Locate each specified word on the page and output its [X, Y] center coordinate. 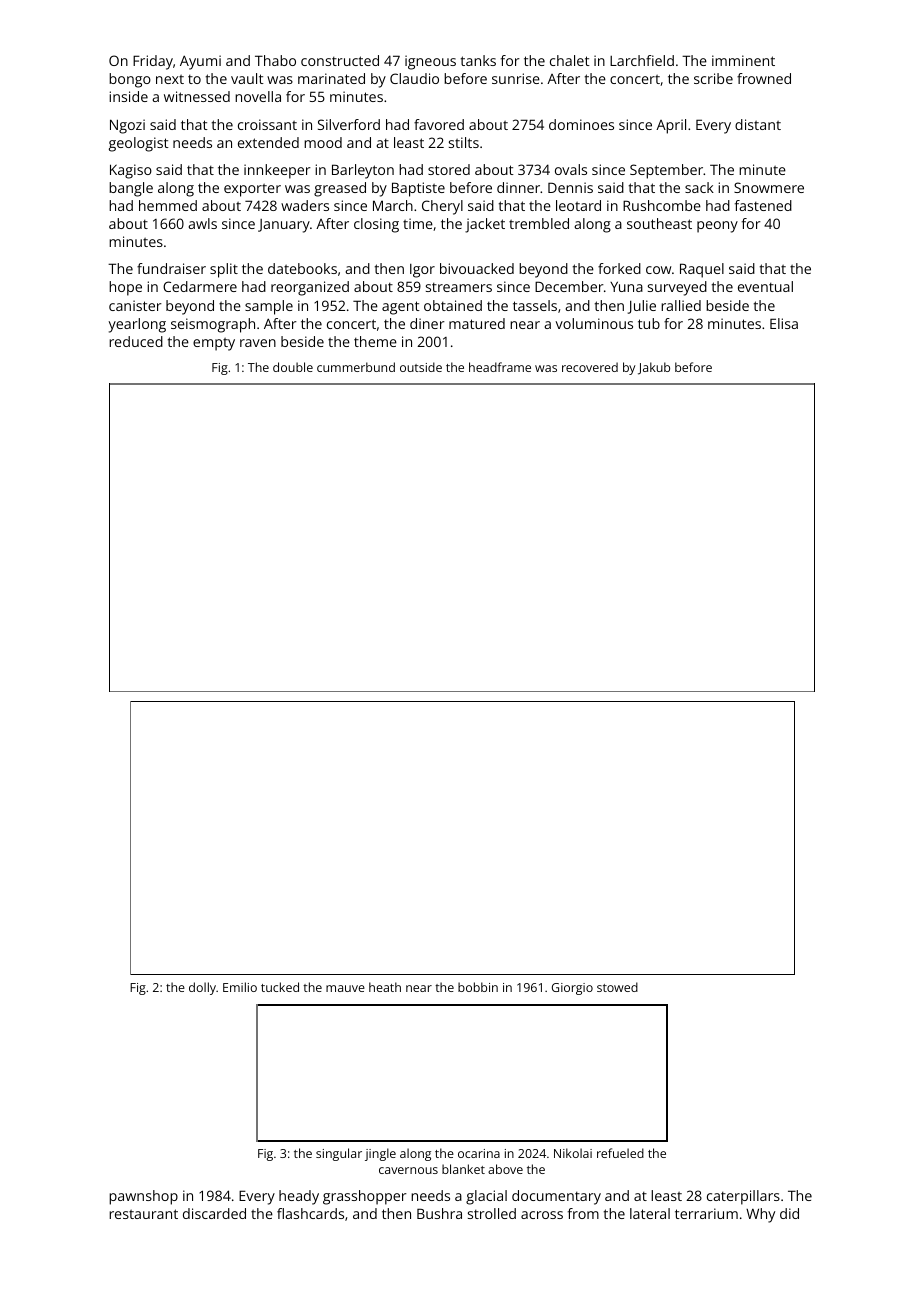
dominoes [581, 124]
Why [760, 1215]
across [542, 1215]
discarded [214, 1213]
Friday [153, 62]
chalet [570, 60]
